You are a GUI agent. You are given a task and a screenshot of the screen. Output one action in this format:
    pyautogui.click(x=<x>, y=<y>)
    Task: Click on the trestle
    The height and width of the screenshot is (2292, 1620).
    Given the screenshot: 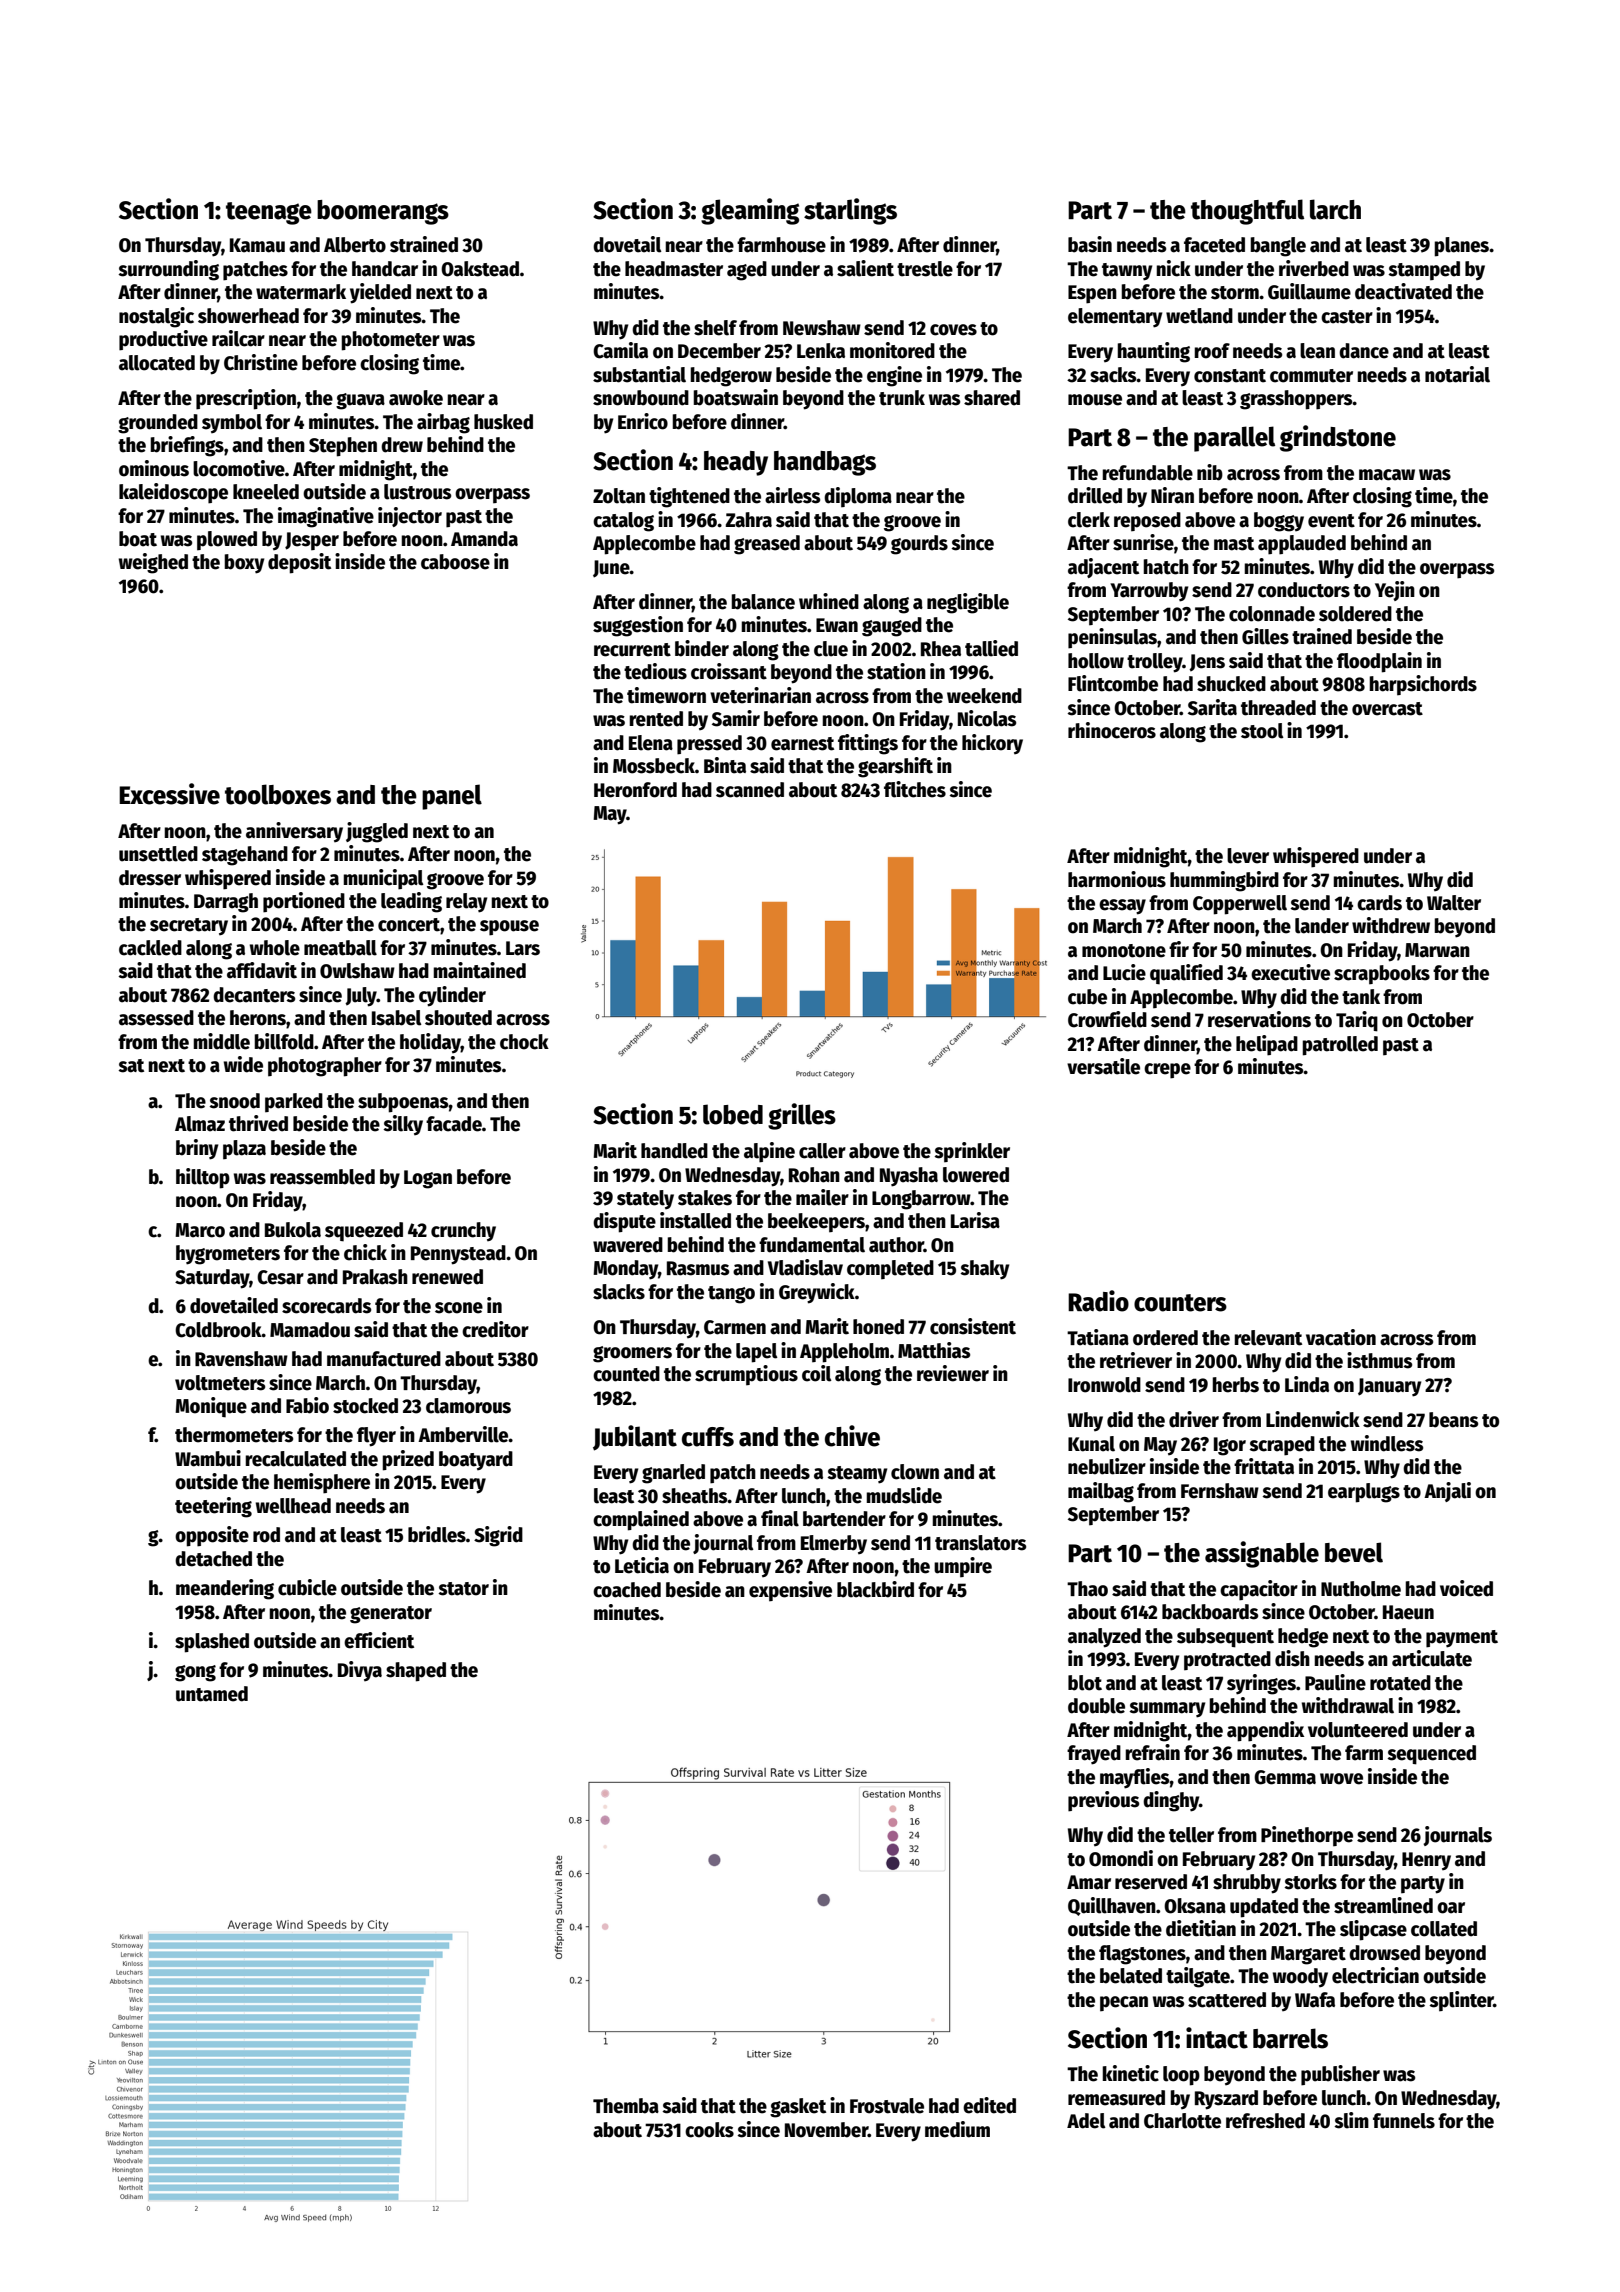 What is the action you would take?
    pyautogui.click(x=925, y=269)
